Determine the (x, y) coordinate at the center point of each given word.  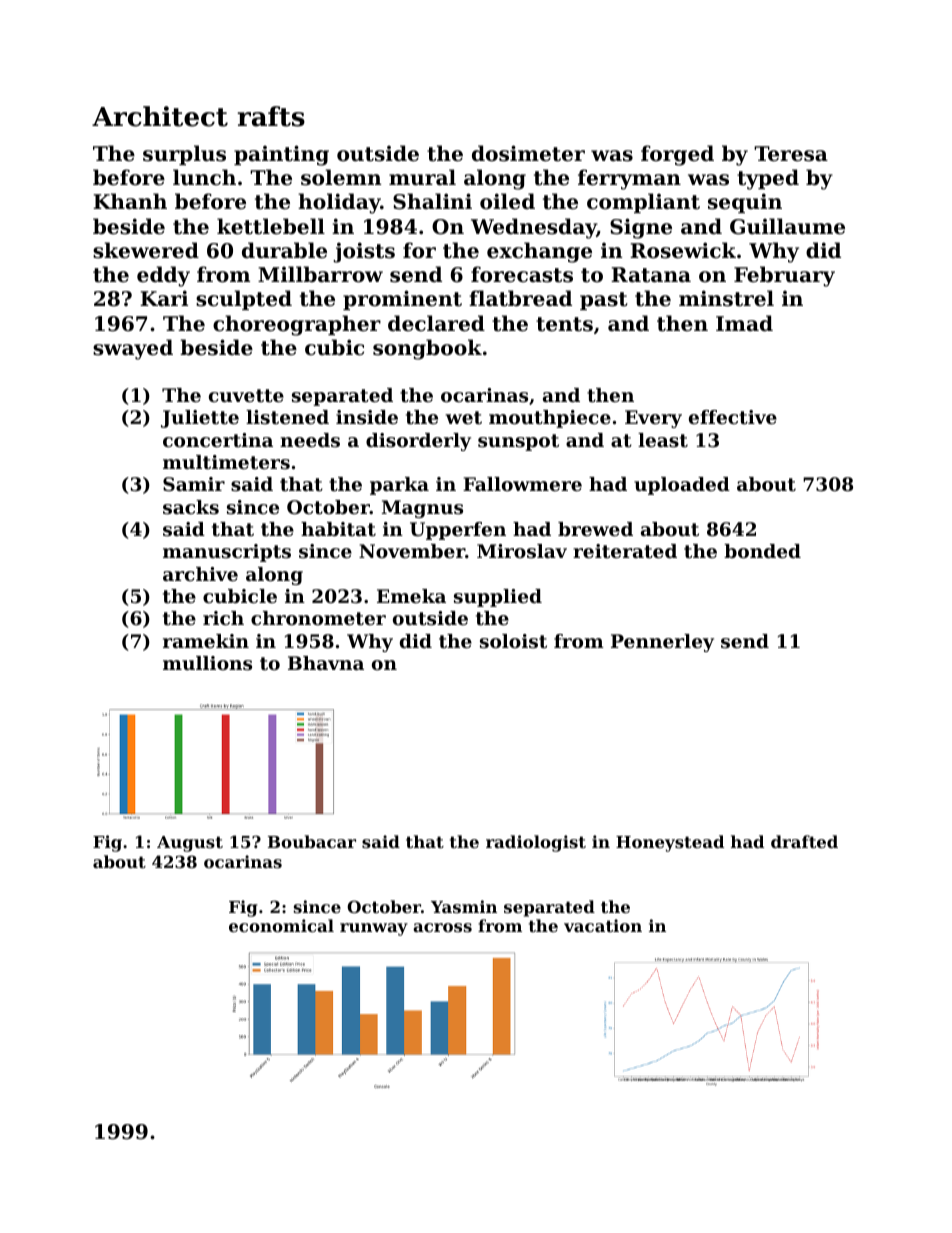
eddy (163, 276)
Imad (744, 323)
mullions (207, 663)
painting (281, 155)
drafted (804, 841)
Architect (160, 116)
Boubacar (312, 841)
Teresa (791, 154)
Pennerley (662, 643)
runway (374, 929)
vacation (603, 925)
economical (281, 925)
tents (564, 324)
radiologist (536, 843)
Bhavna (326, 663)
